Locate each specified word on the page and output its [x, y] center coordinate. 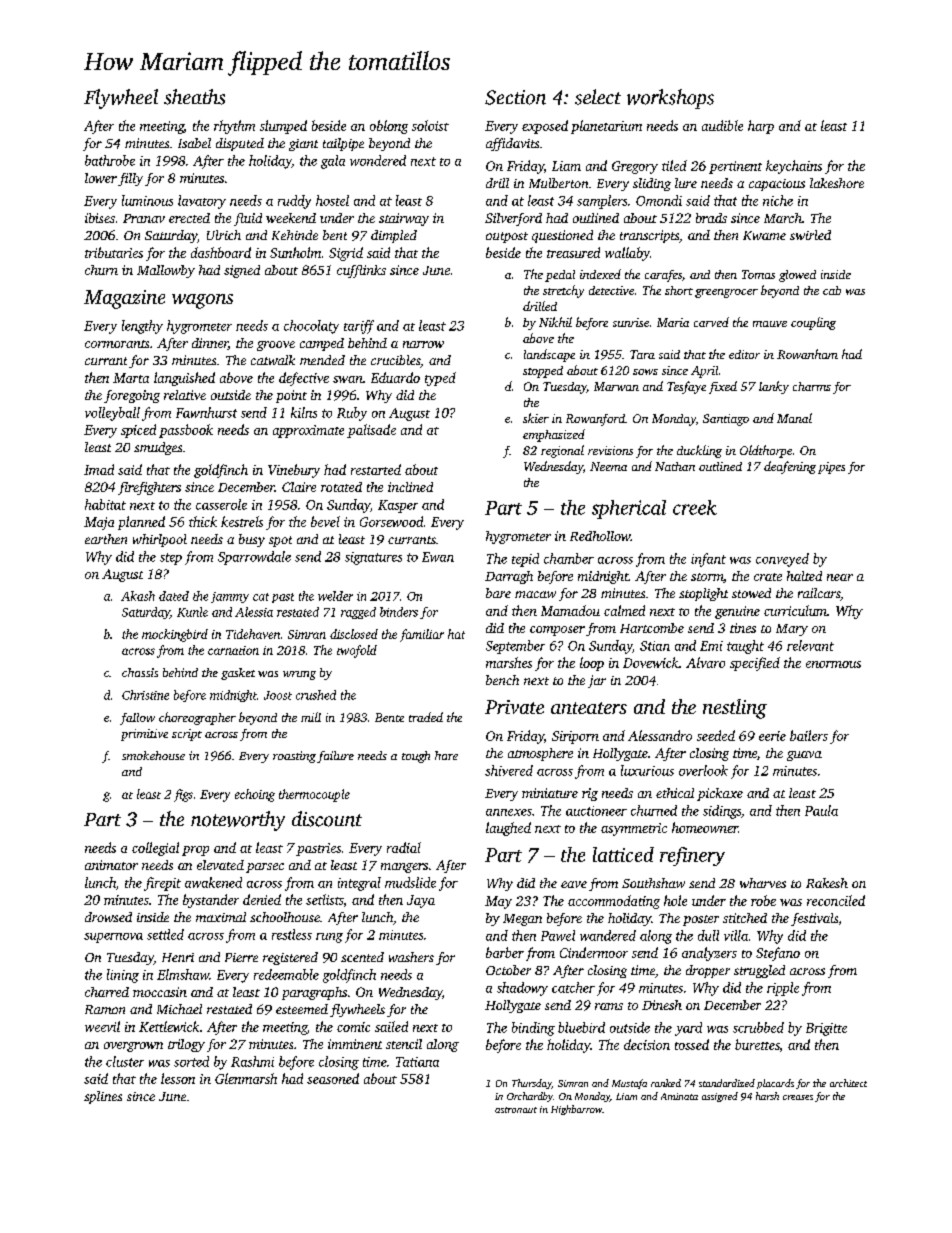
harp [761, 127]
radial [404, 847]
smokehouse [153, 755]
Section [515, 97]
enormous [833, 664]
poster [701, 920]
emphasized [554, 435]
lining [123, 976]
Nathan [675, 466]
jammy [230, 597]
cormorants [117, 344]
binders [399, 612]
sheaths [194, 97]
